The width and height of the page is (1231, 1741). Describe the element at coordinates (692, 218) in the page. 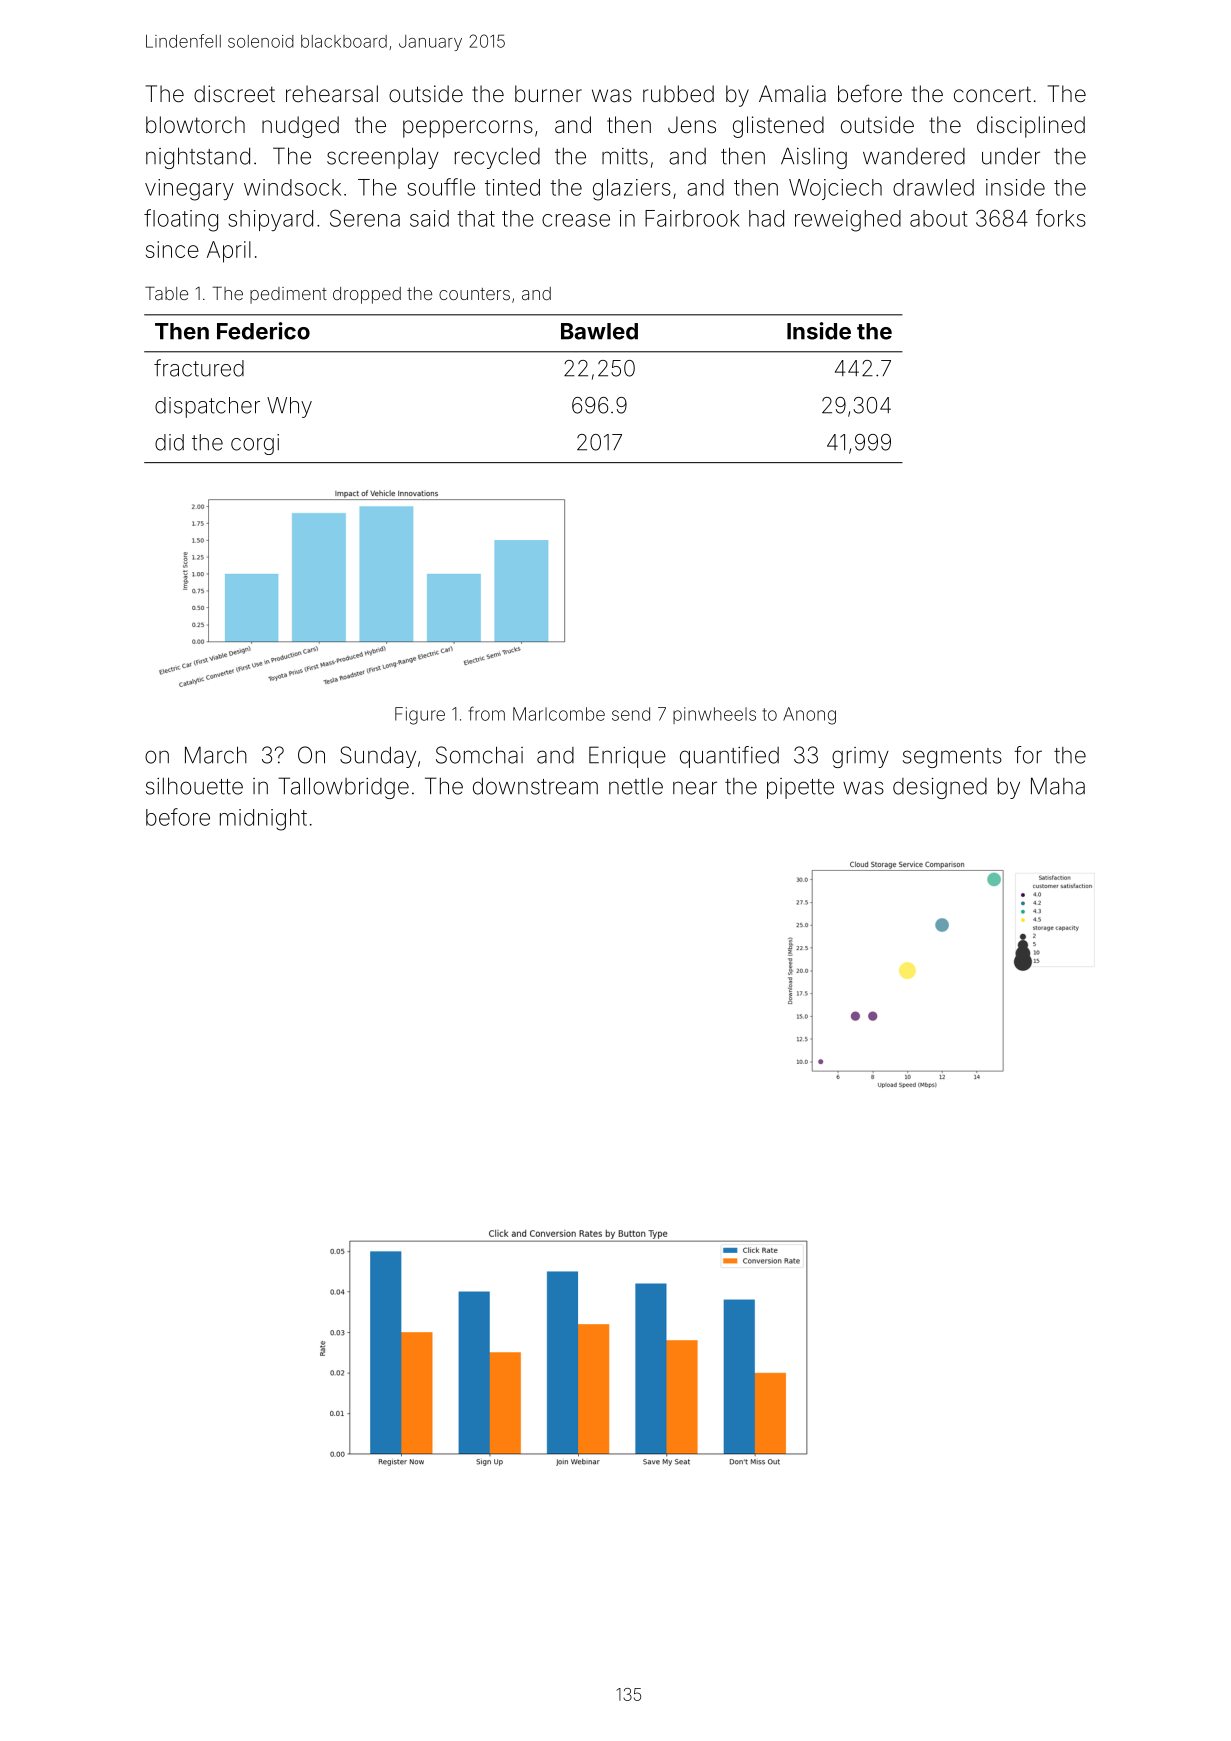

I see `Fairbrook` at that location.
